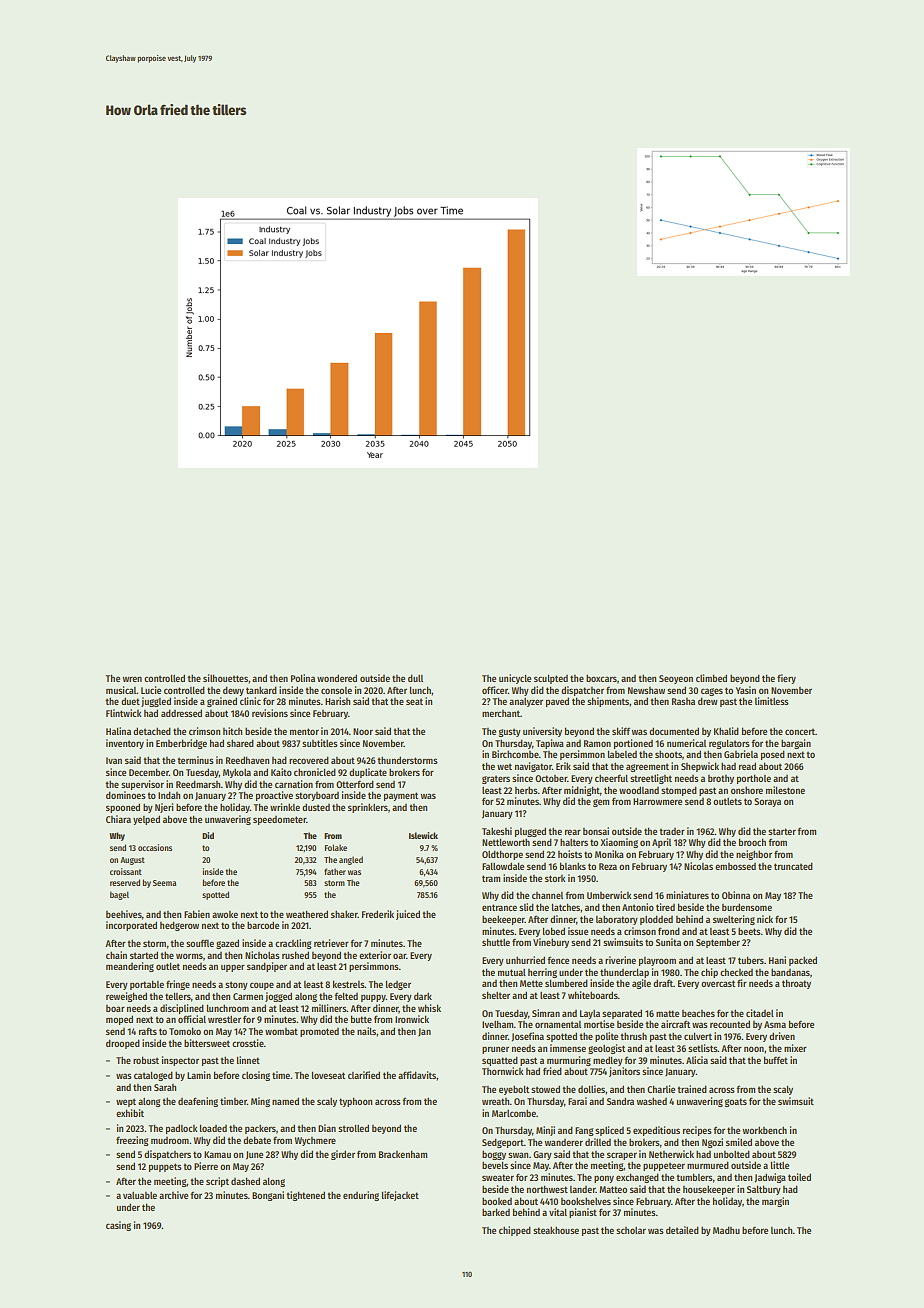  What do you see at coordinates (668, 754) in the page?
I see `shoots` at bounding box center [668, 754].
